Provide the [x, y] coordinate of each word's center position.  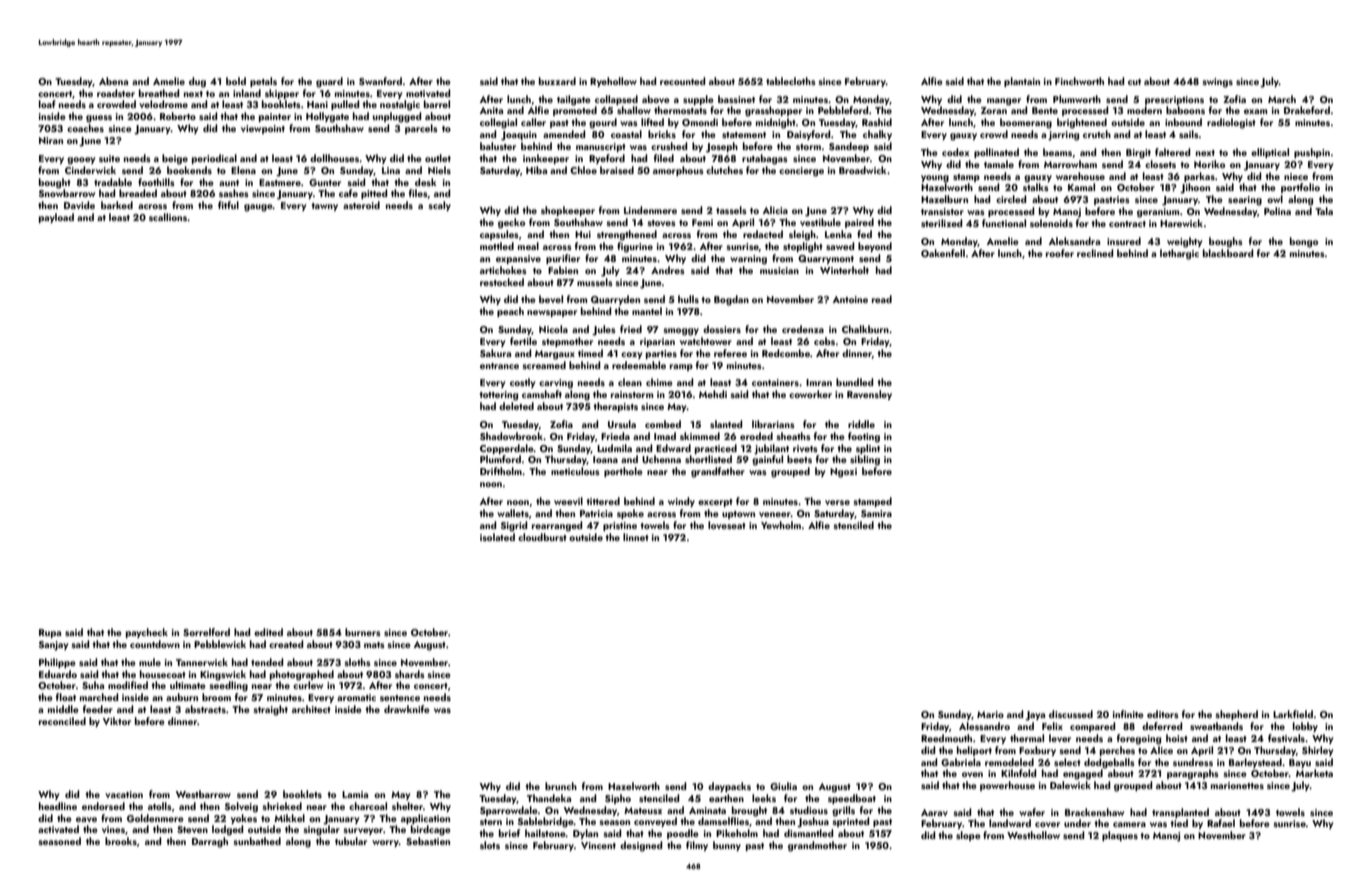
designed [641, 846]
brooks [121, 841]
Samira [876, 513]
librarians [773, 424]
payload [56, 218]
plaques [1120, 836]
